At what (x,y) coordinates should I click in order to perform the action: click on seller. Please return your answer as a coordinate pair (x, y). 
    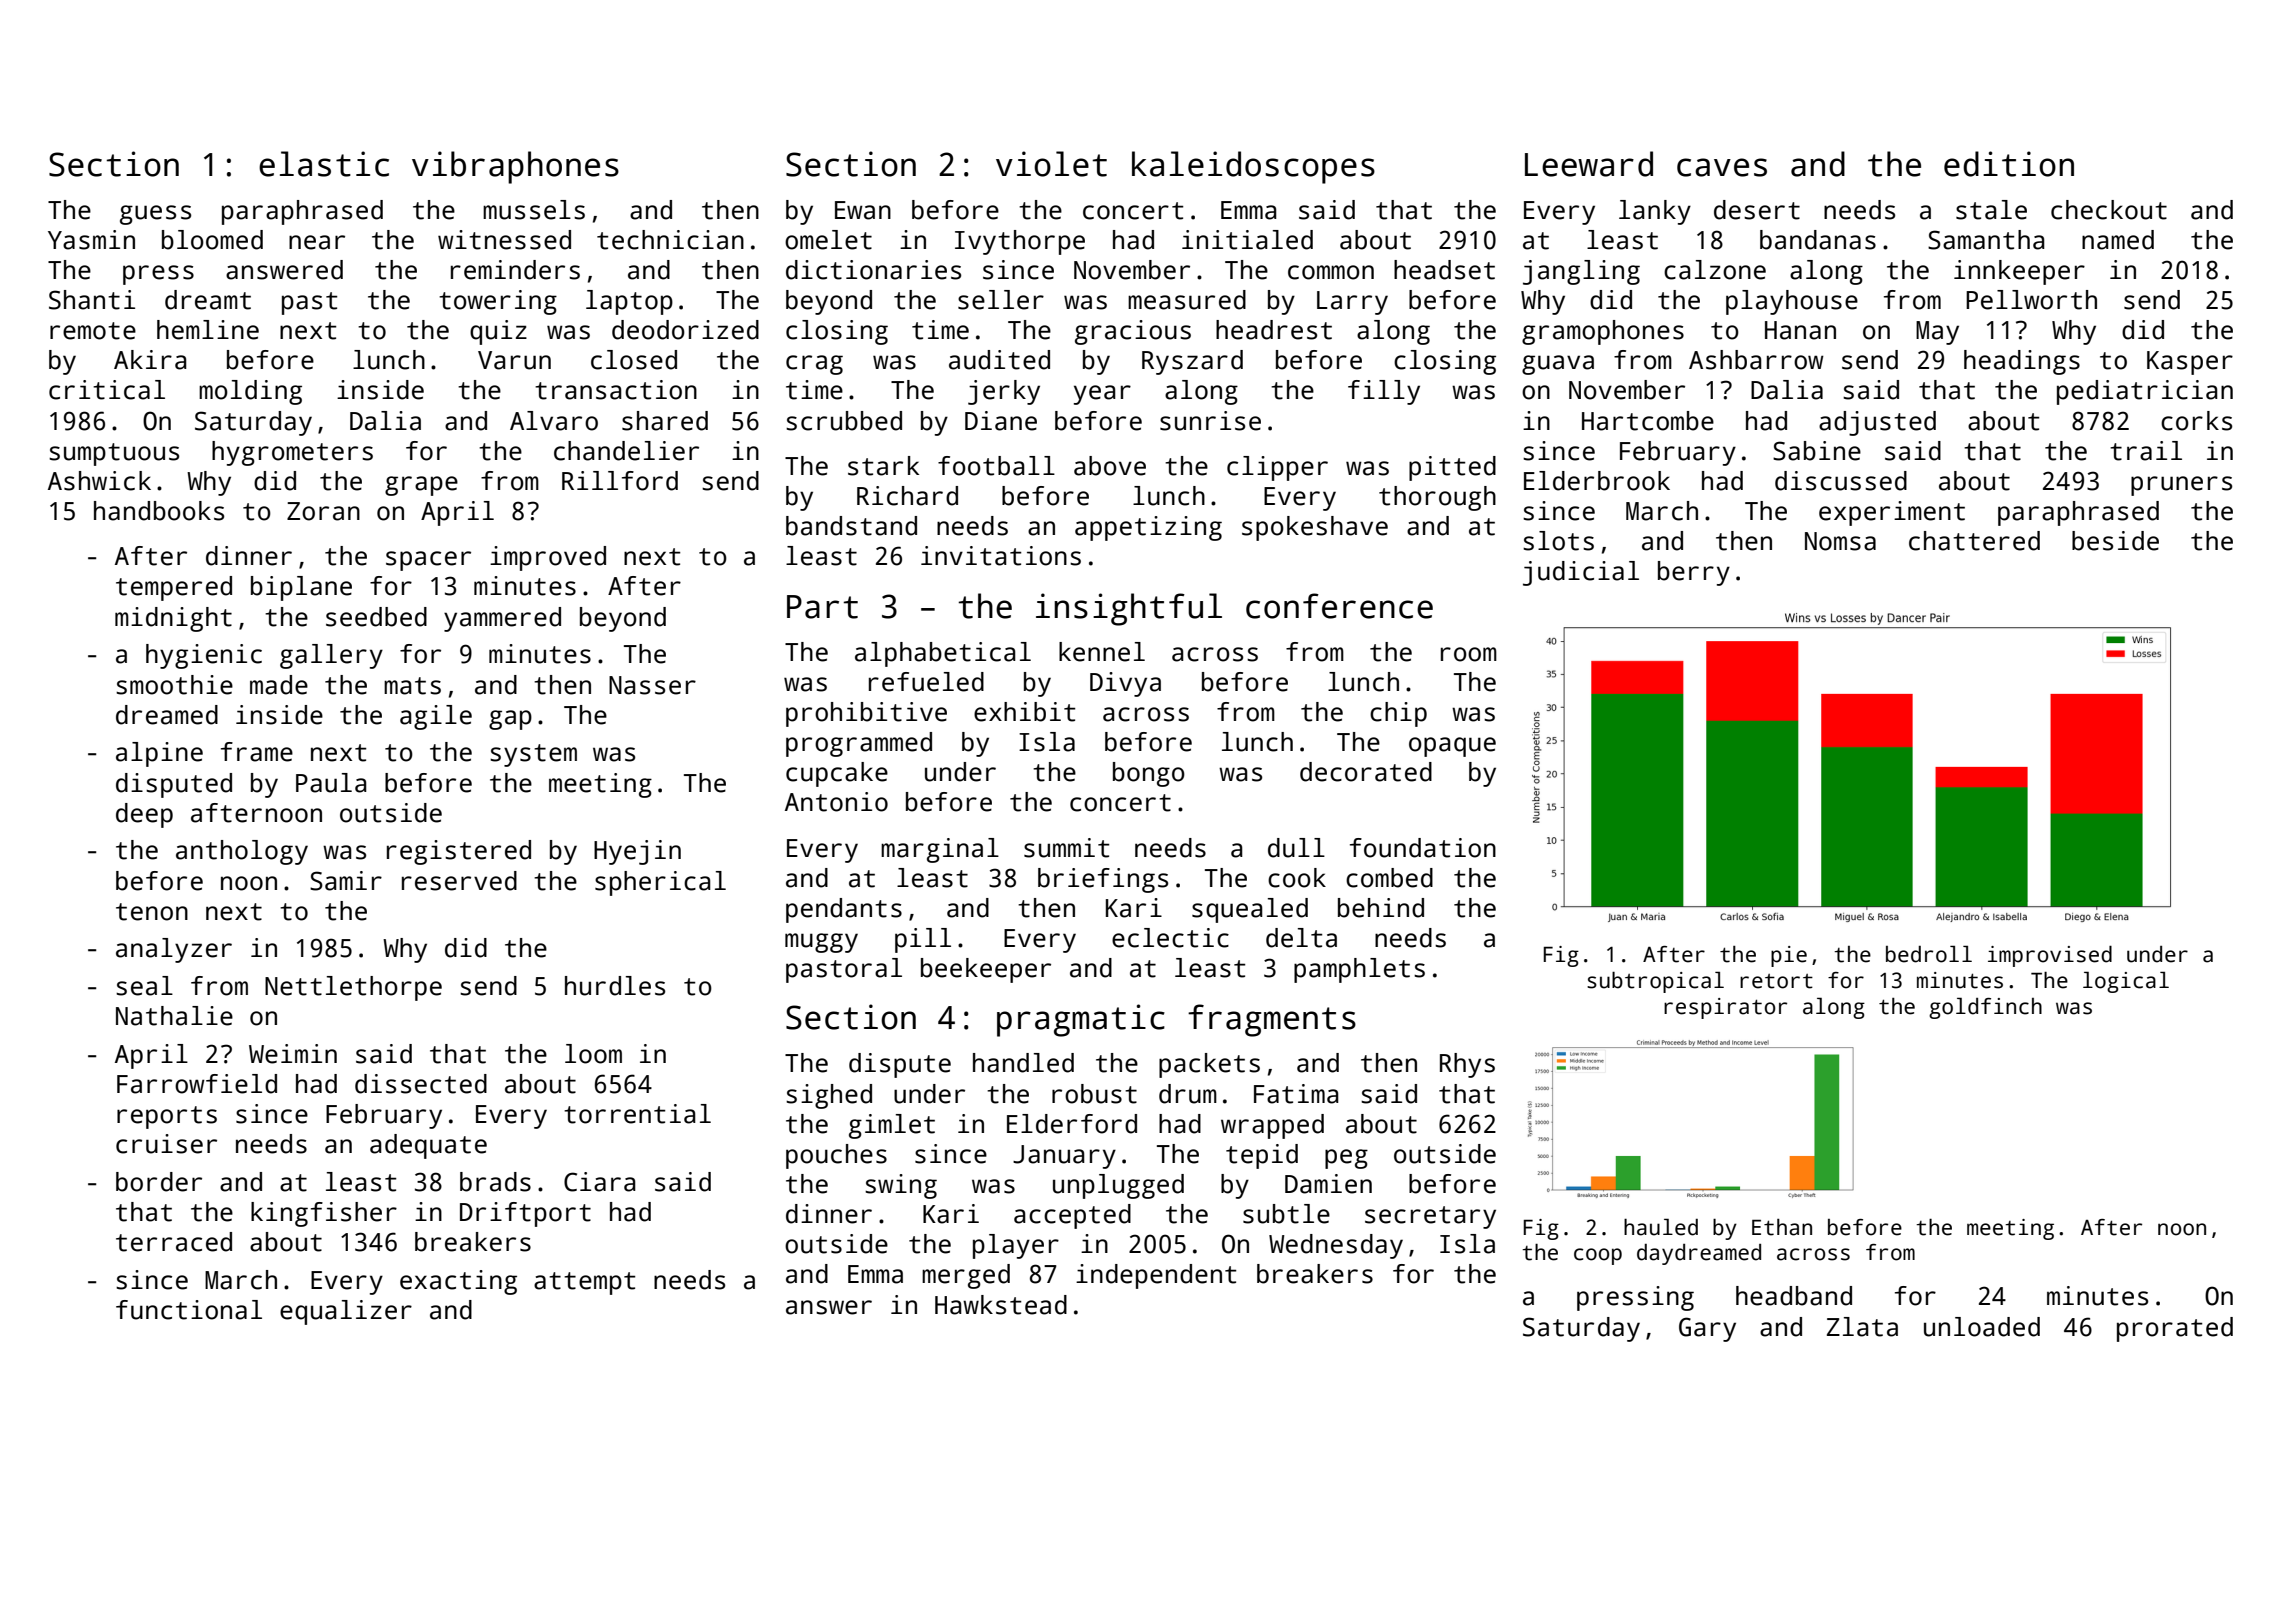
    Looking at the image, I should click on (1001, 300).
